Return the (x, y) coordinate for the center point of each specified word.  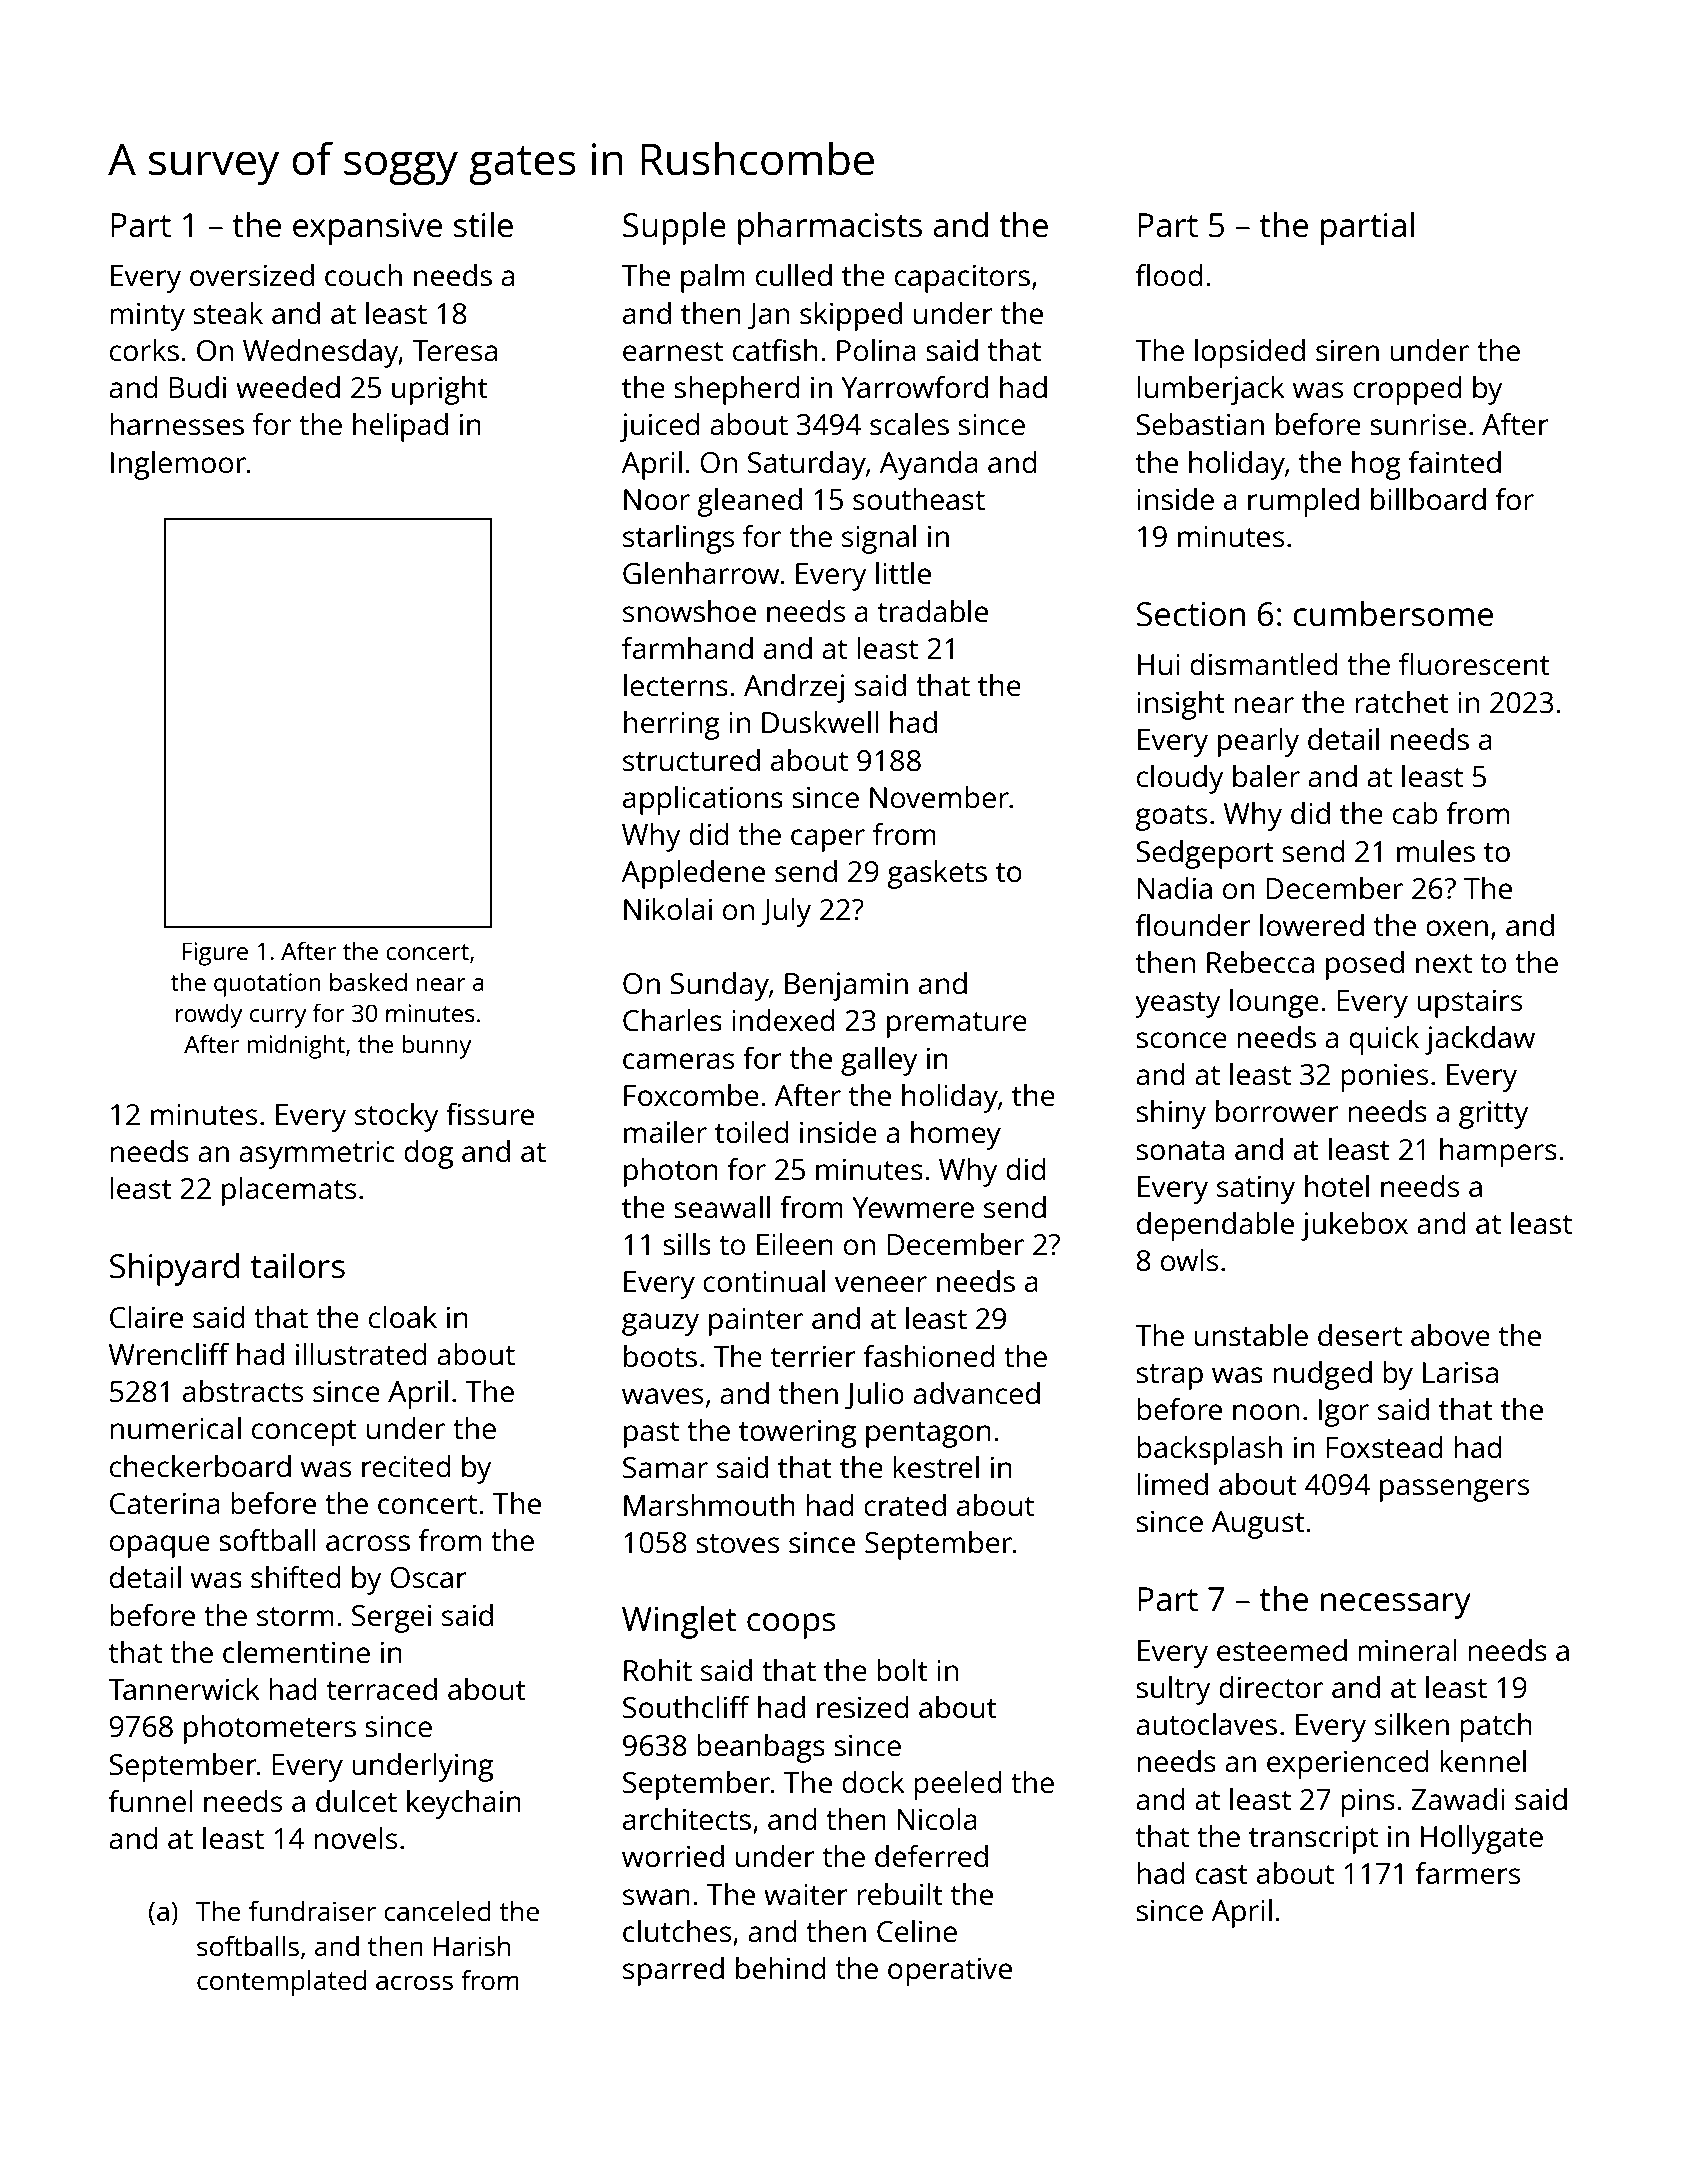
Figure (215, 954)
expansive (367, 229)
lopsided (1250, 353)
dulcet (356, 1801)
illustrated (361, 1354)
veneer (881, 1284)
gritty (1493, 1115)
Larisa (1460, 1372)
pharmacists (830, 228)
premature (957, 1025)
